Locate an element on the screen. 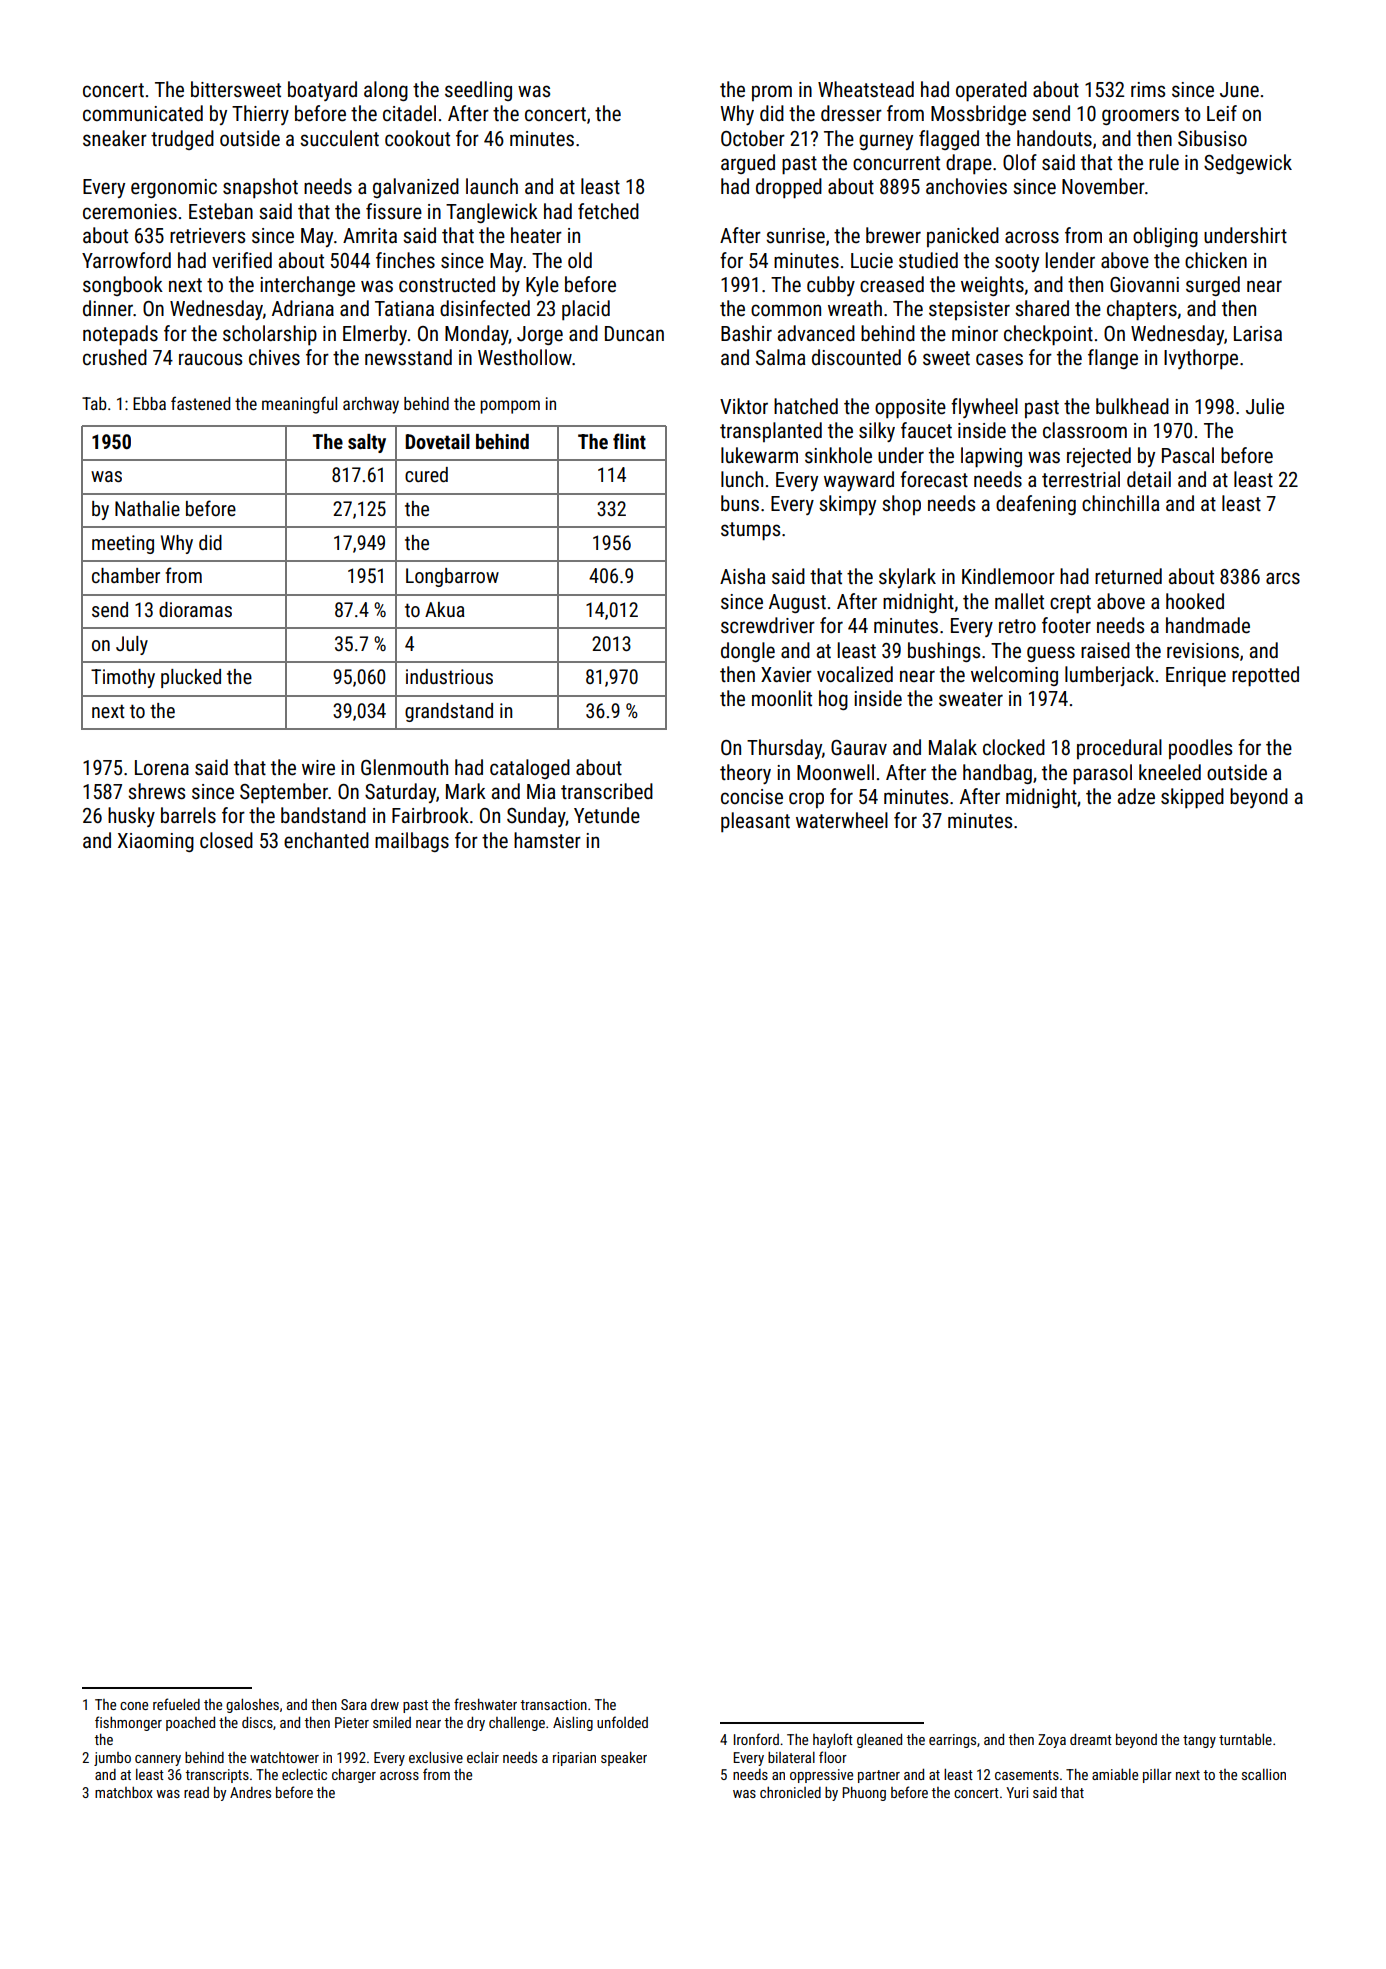  waterwheel is located at coordinates (842, 820).
